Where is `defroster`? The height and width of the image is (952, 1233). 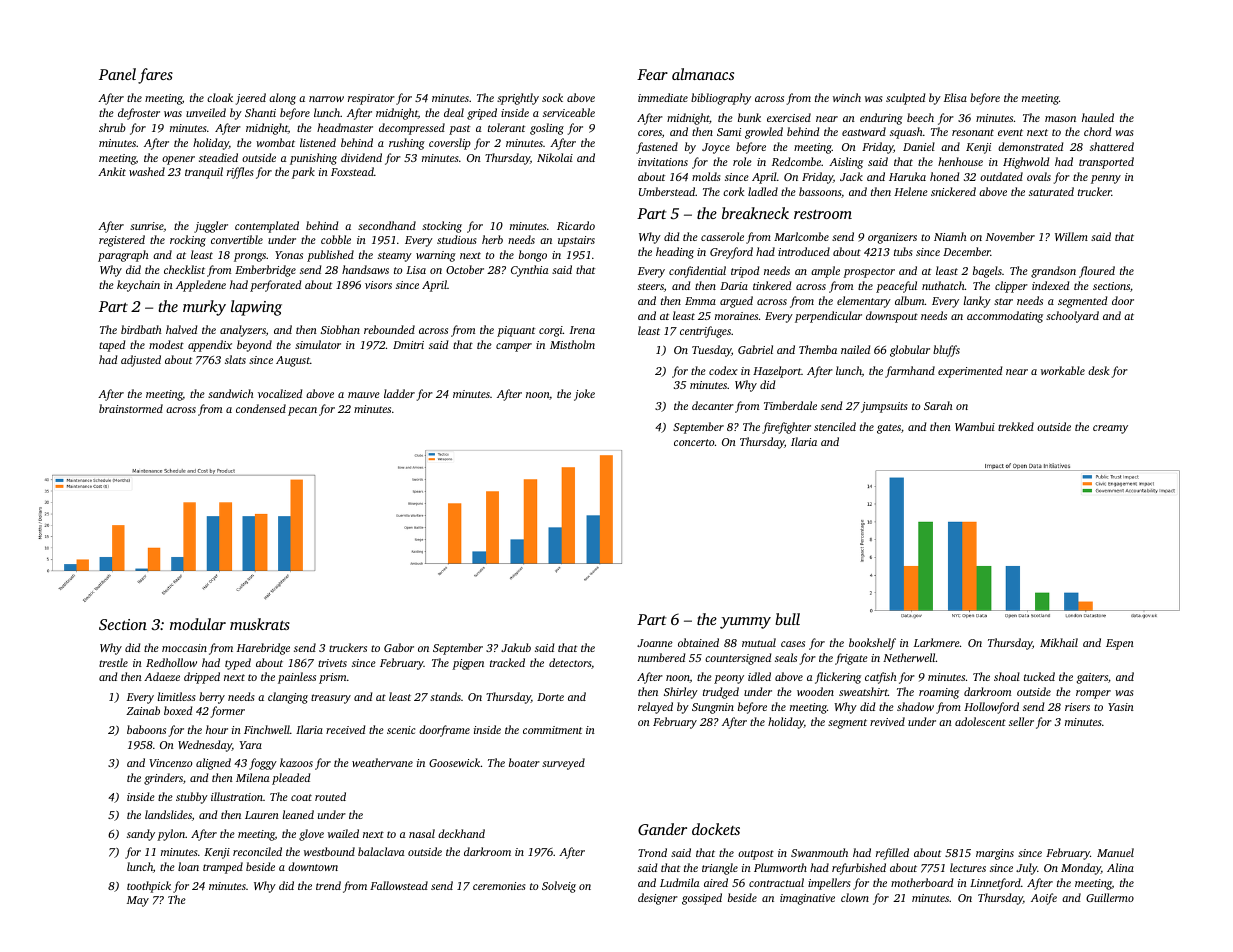 defroster is located at coordinates (139, 114).
